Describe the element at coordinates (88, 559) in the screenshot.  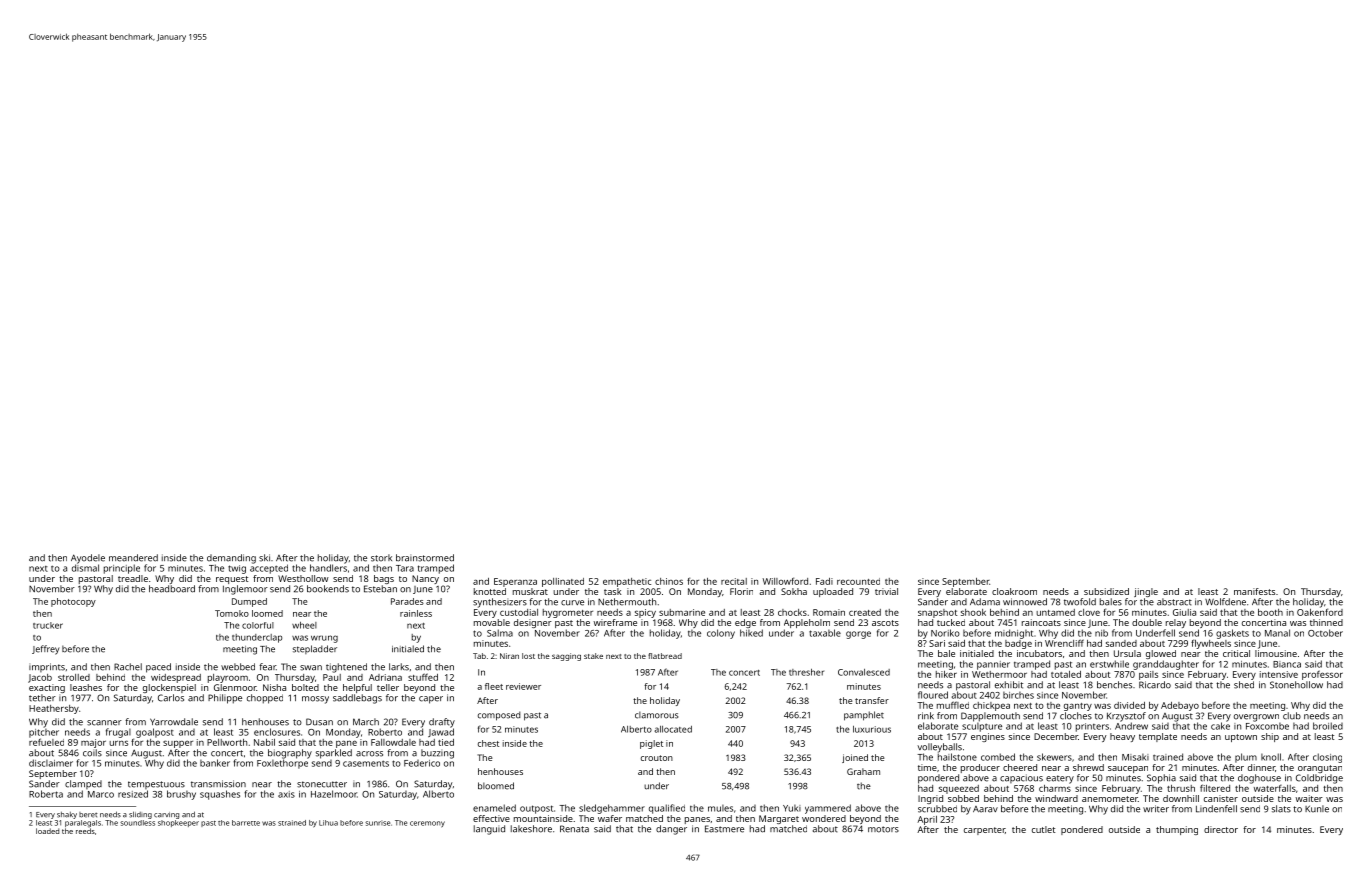
I see `Ayodele` at that location.
